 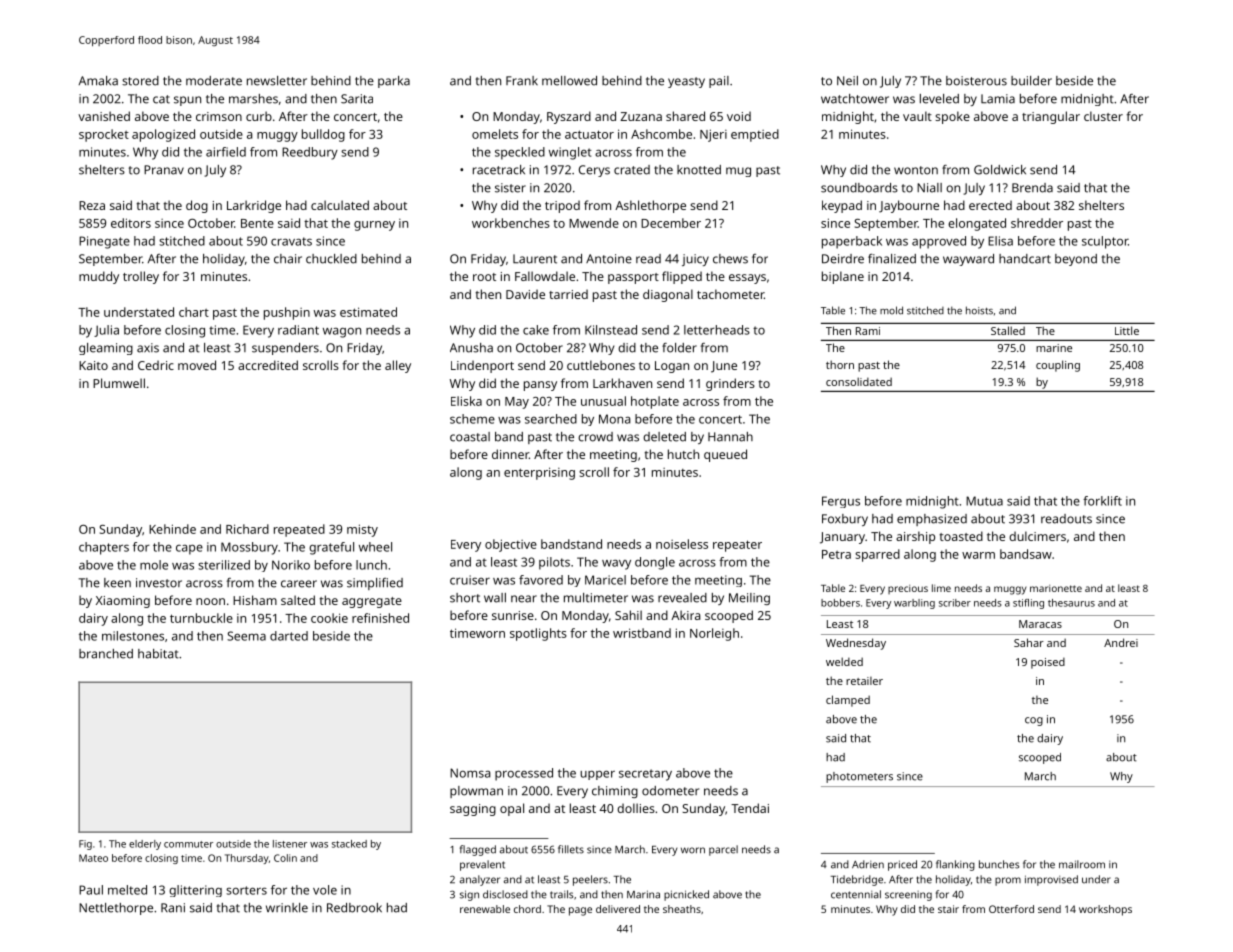 I want to click on objective, so click(x=511, y=545).
